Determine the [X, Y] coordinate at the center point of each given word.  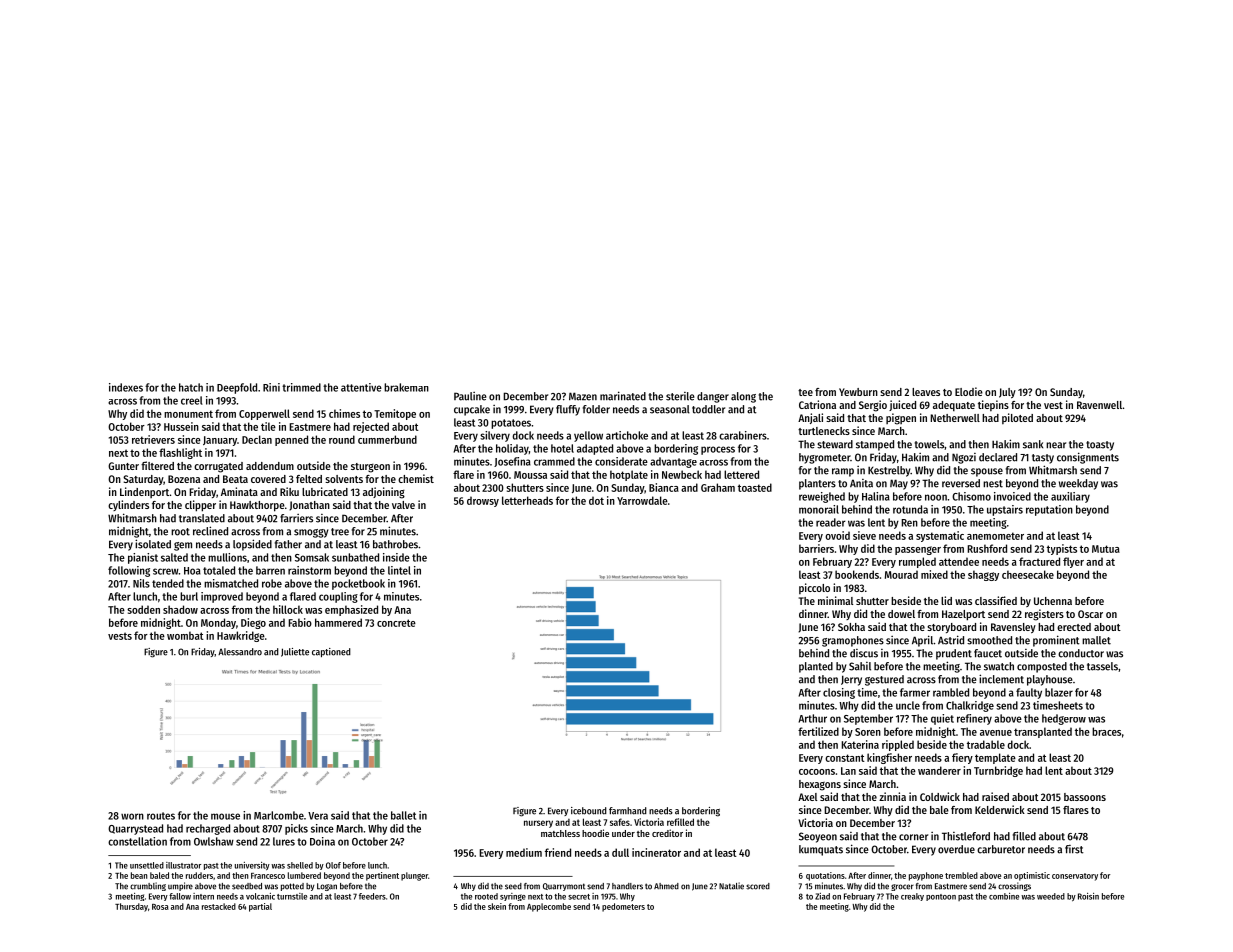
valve [403, 505]
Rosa [160, 907]
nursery [538, 824]
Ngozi [964, 458]
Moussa [530, 475]
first [1074, 849]
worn [132, 816]
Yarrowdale [642, 500]
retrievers [153, 439]
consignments [1088, 458]
